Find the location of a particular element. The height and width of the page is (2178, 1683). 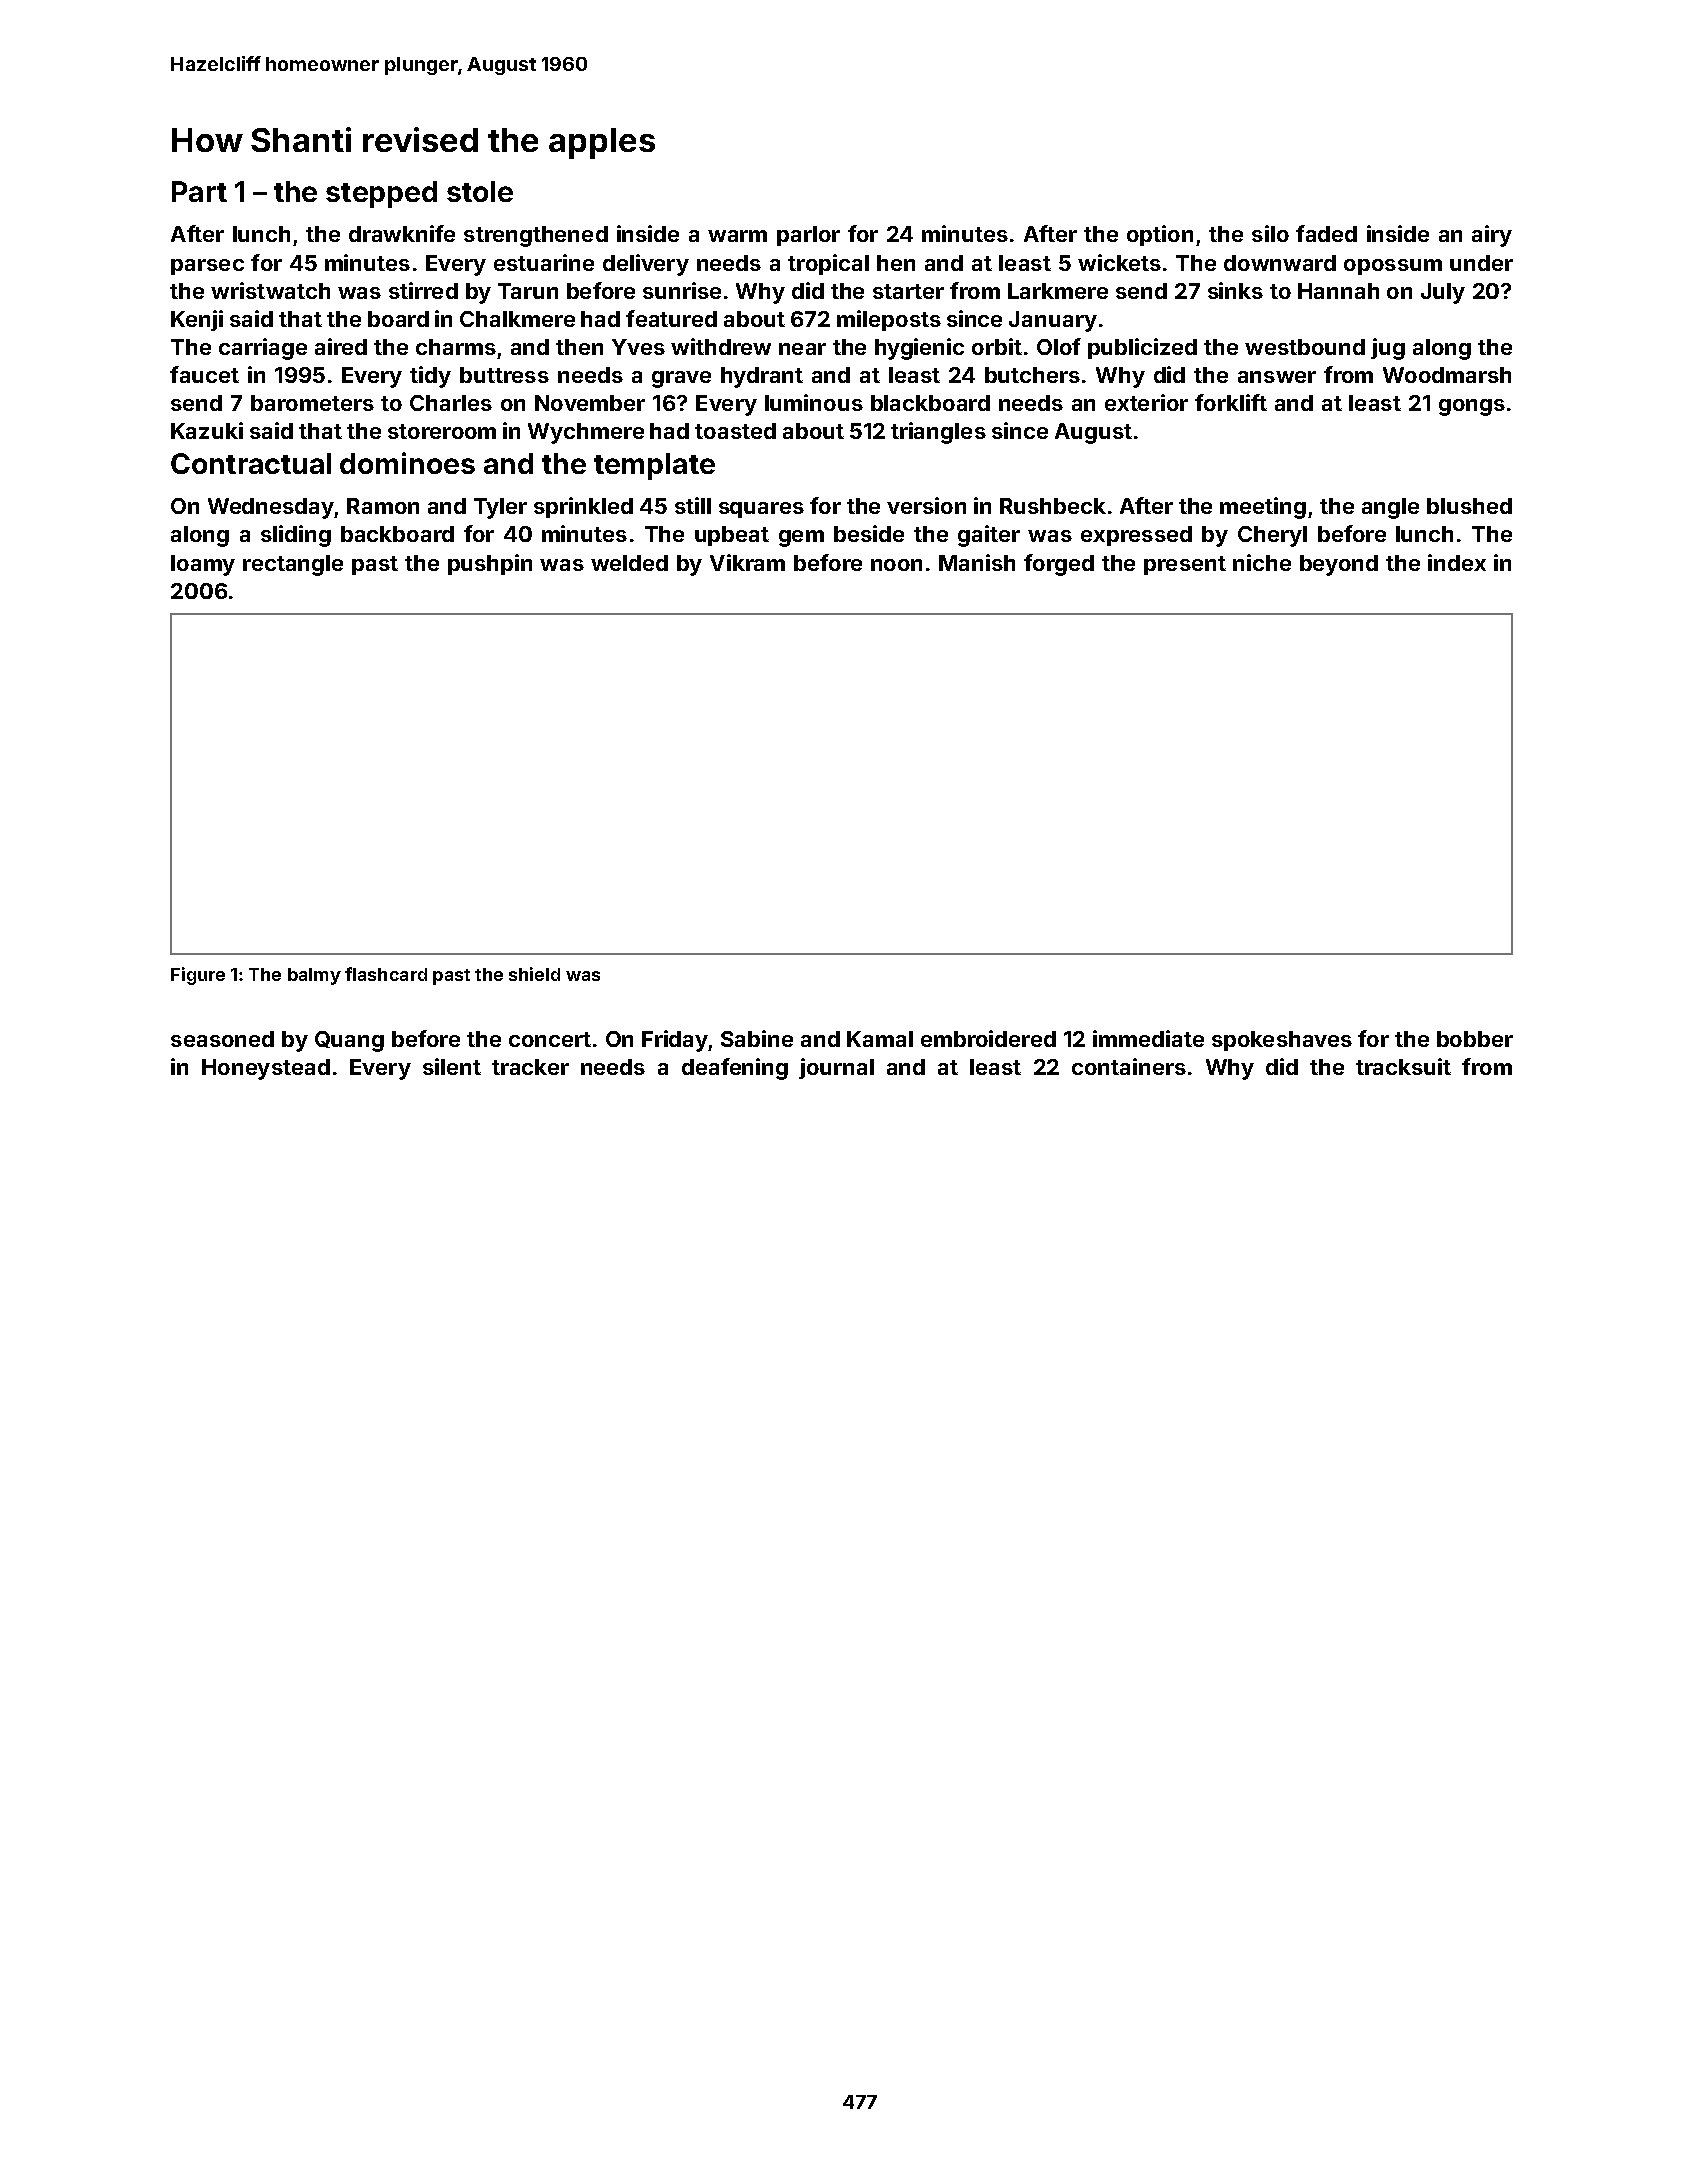

shield is located at coordinates (534, 974).
